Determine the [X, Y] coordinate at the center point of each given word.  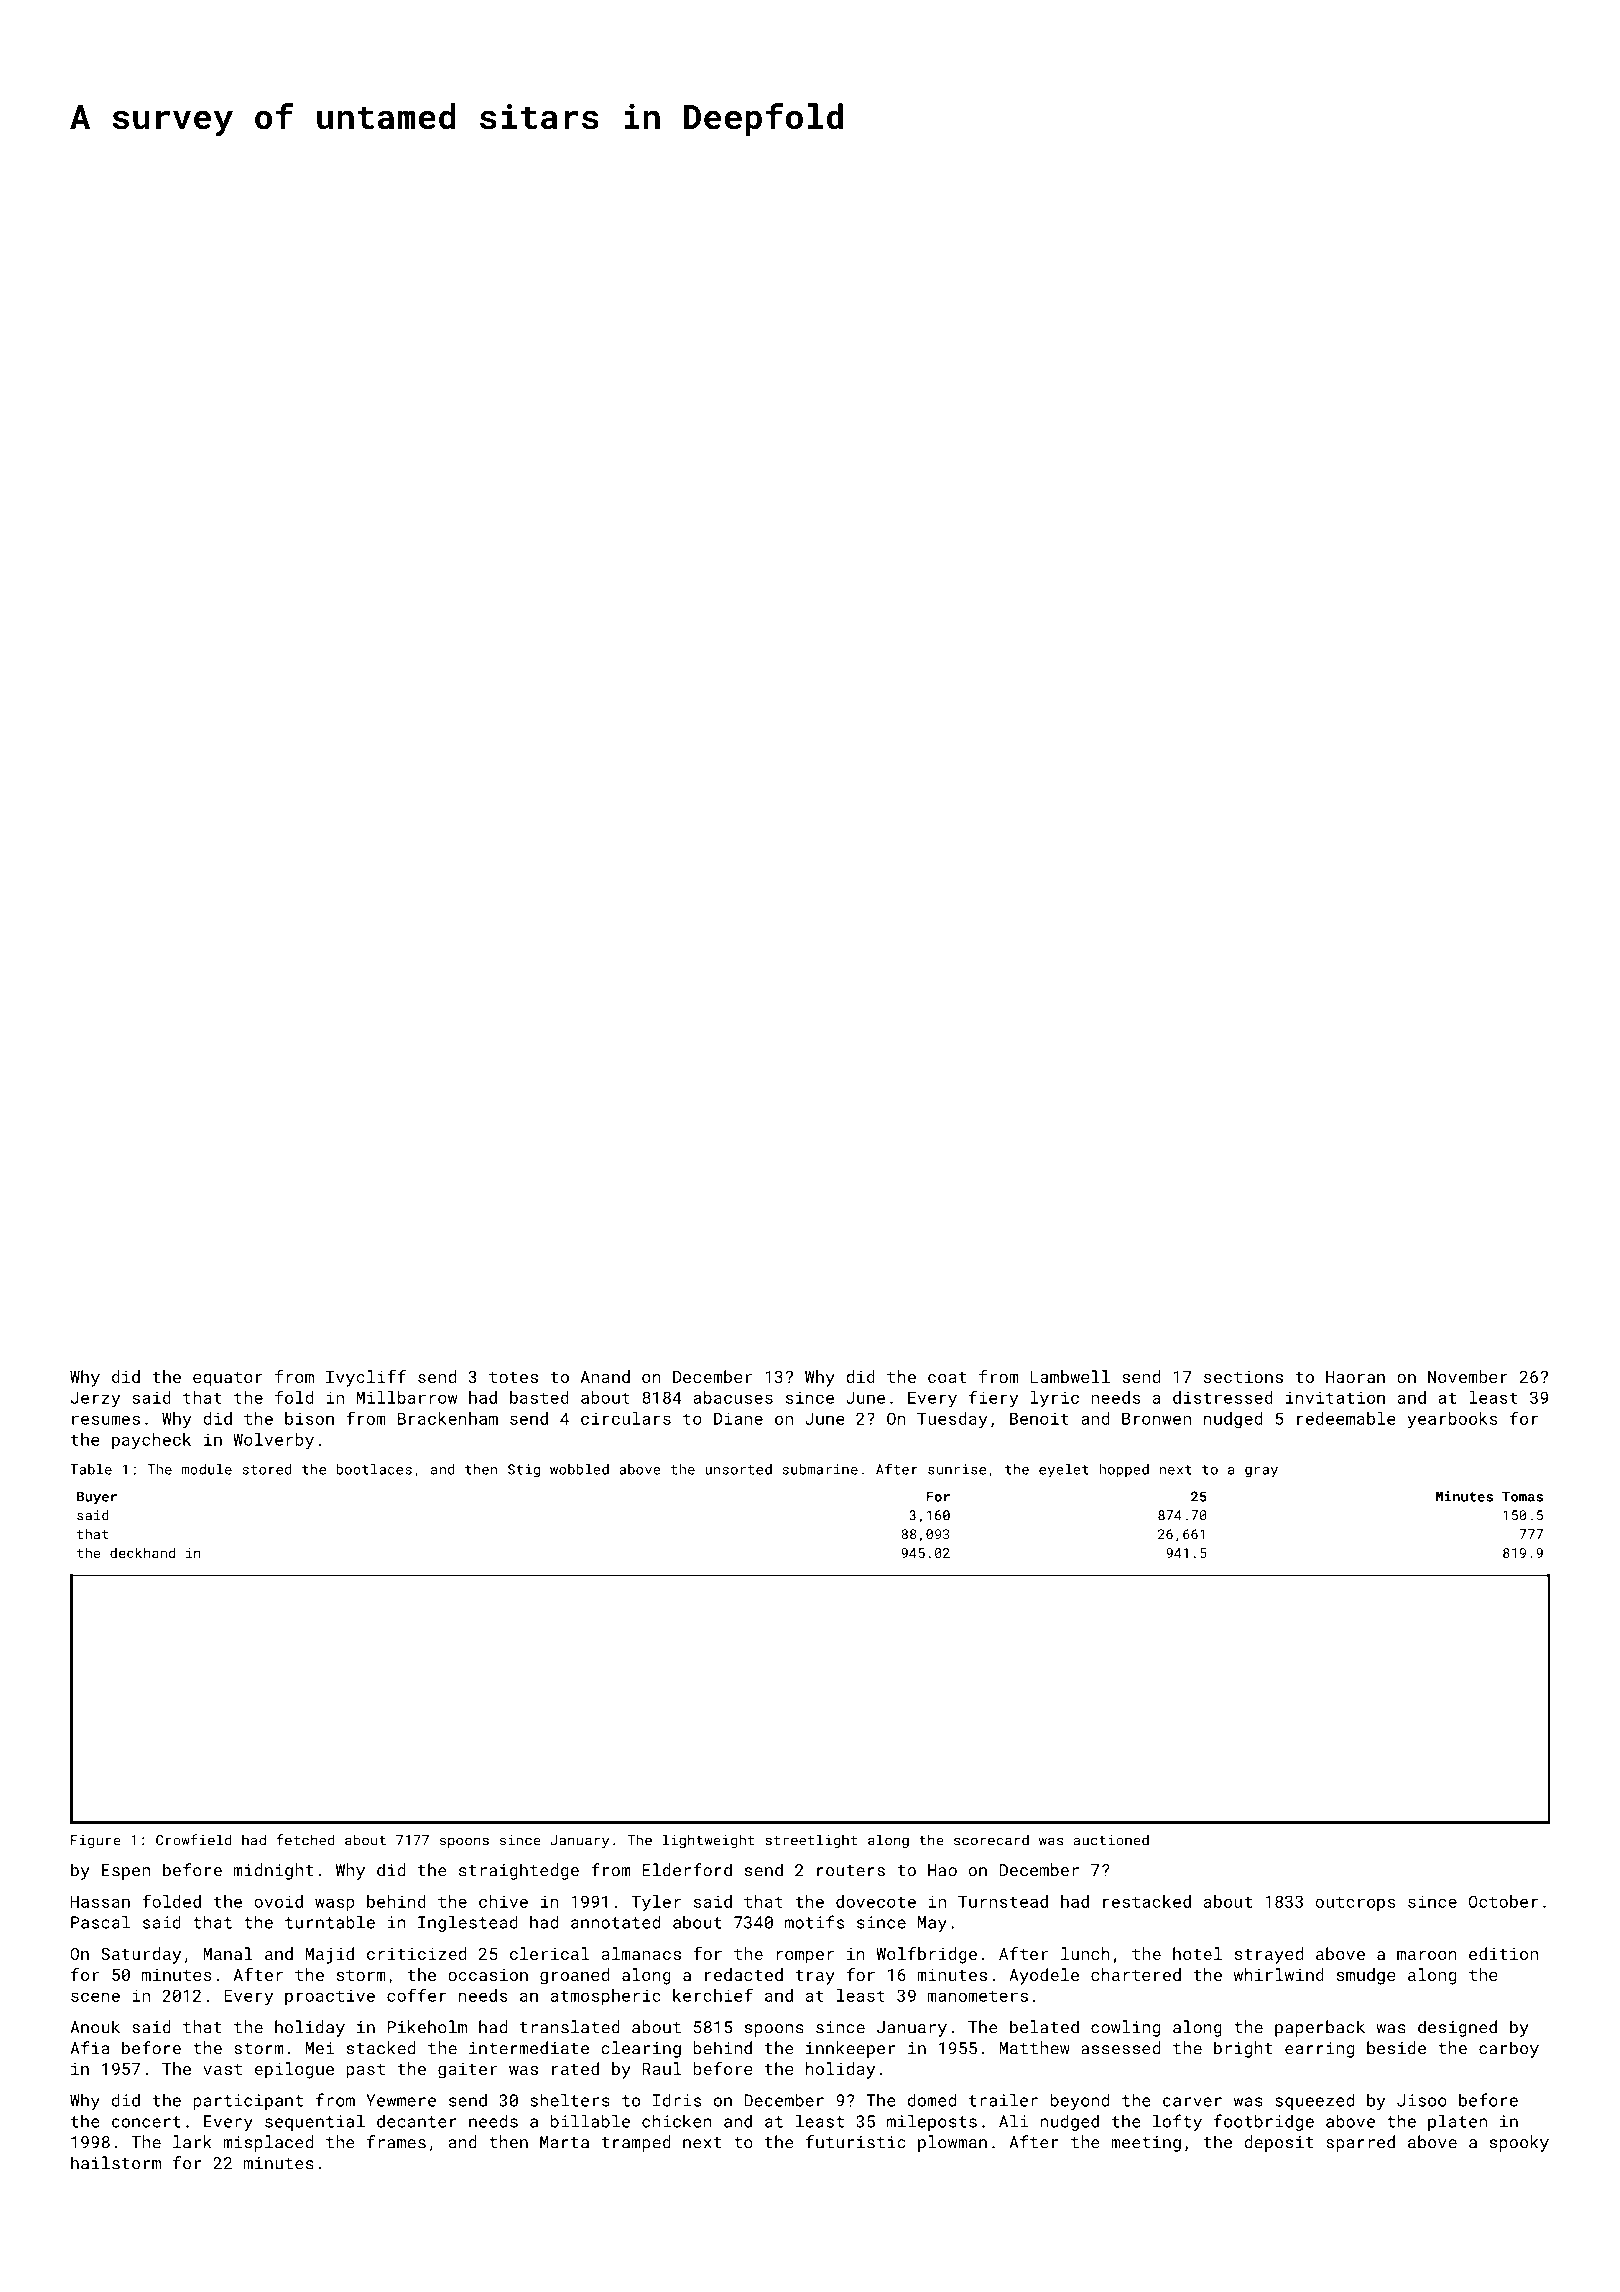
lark [192, 2142]
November [1468, 1376]
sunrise [957, 1469]
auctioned [1111, 1840]
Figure [96, 1841]
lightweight [708, 1841]
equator [228, 1379]
